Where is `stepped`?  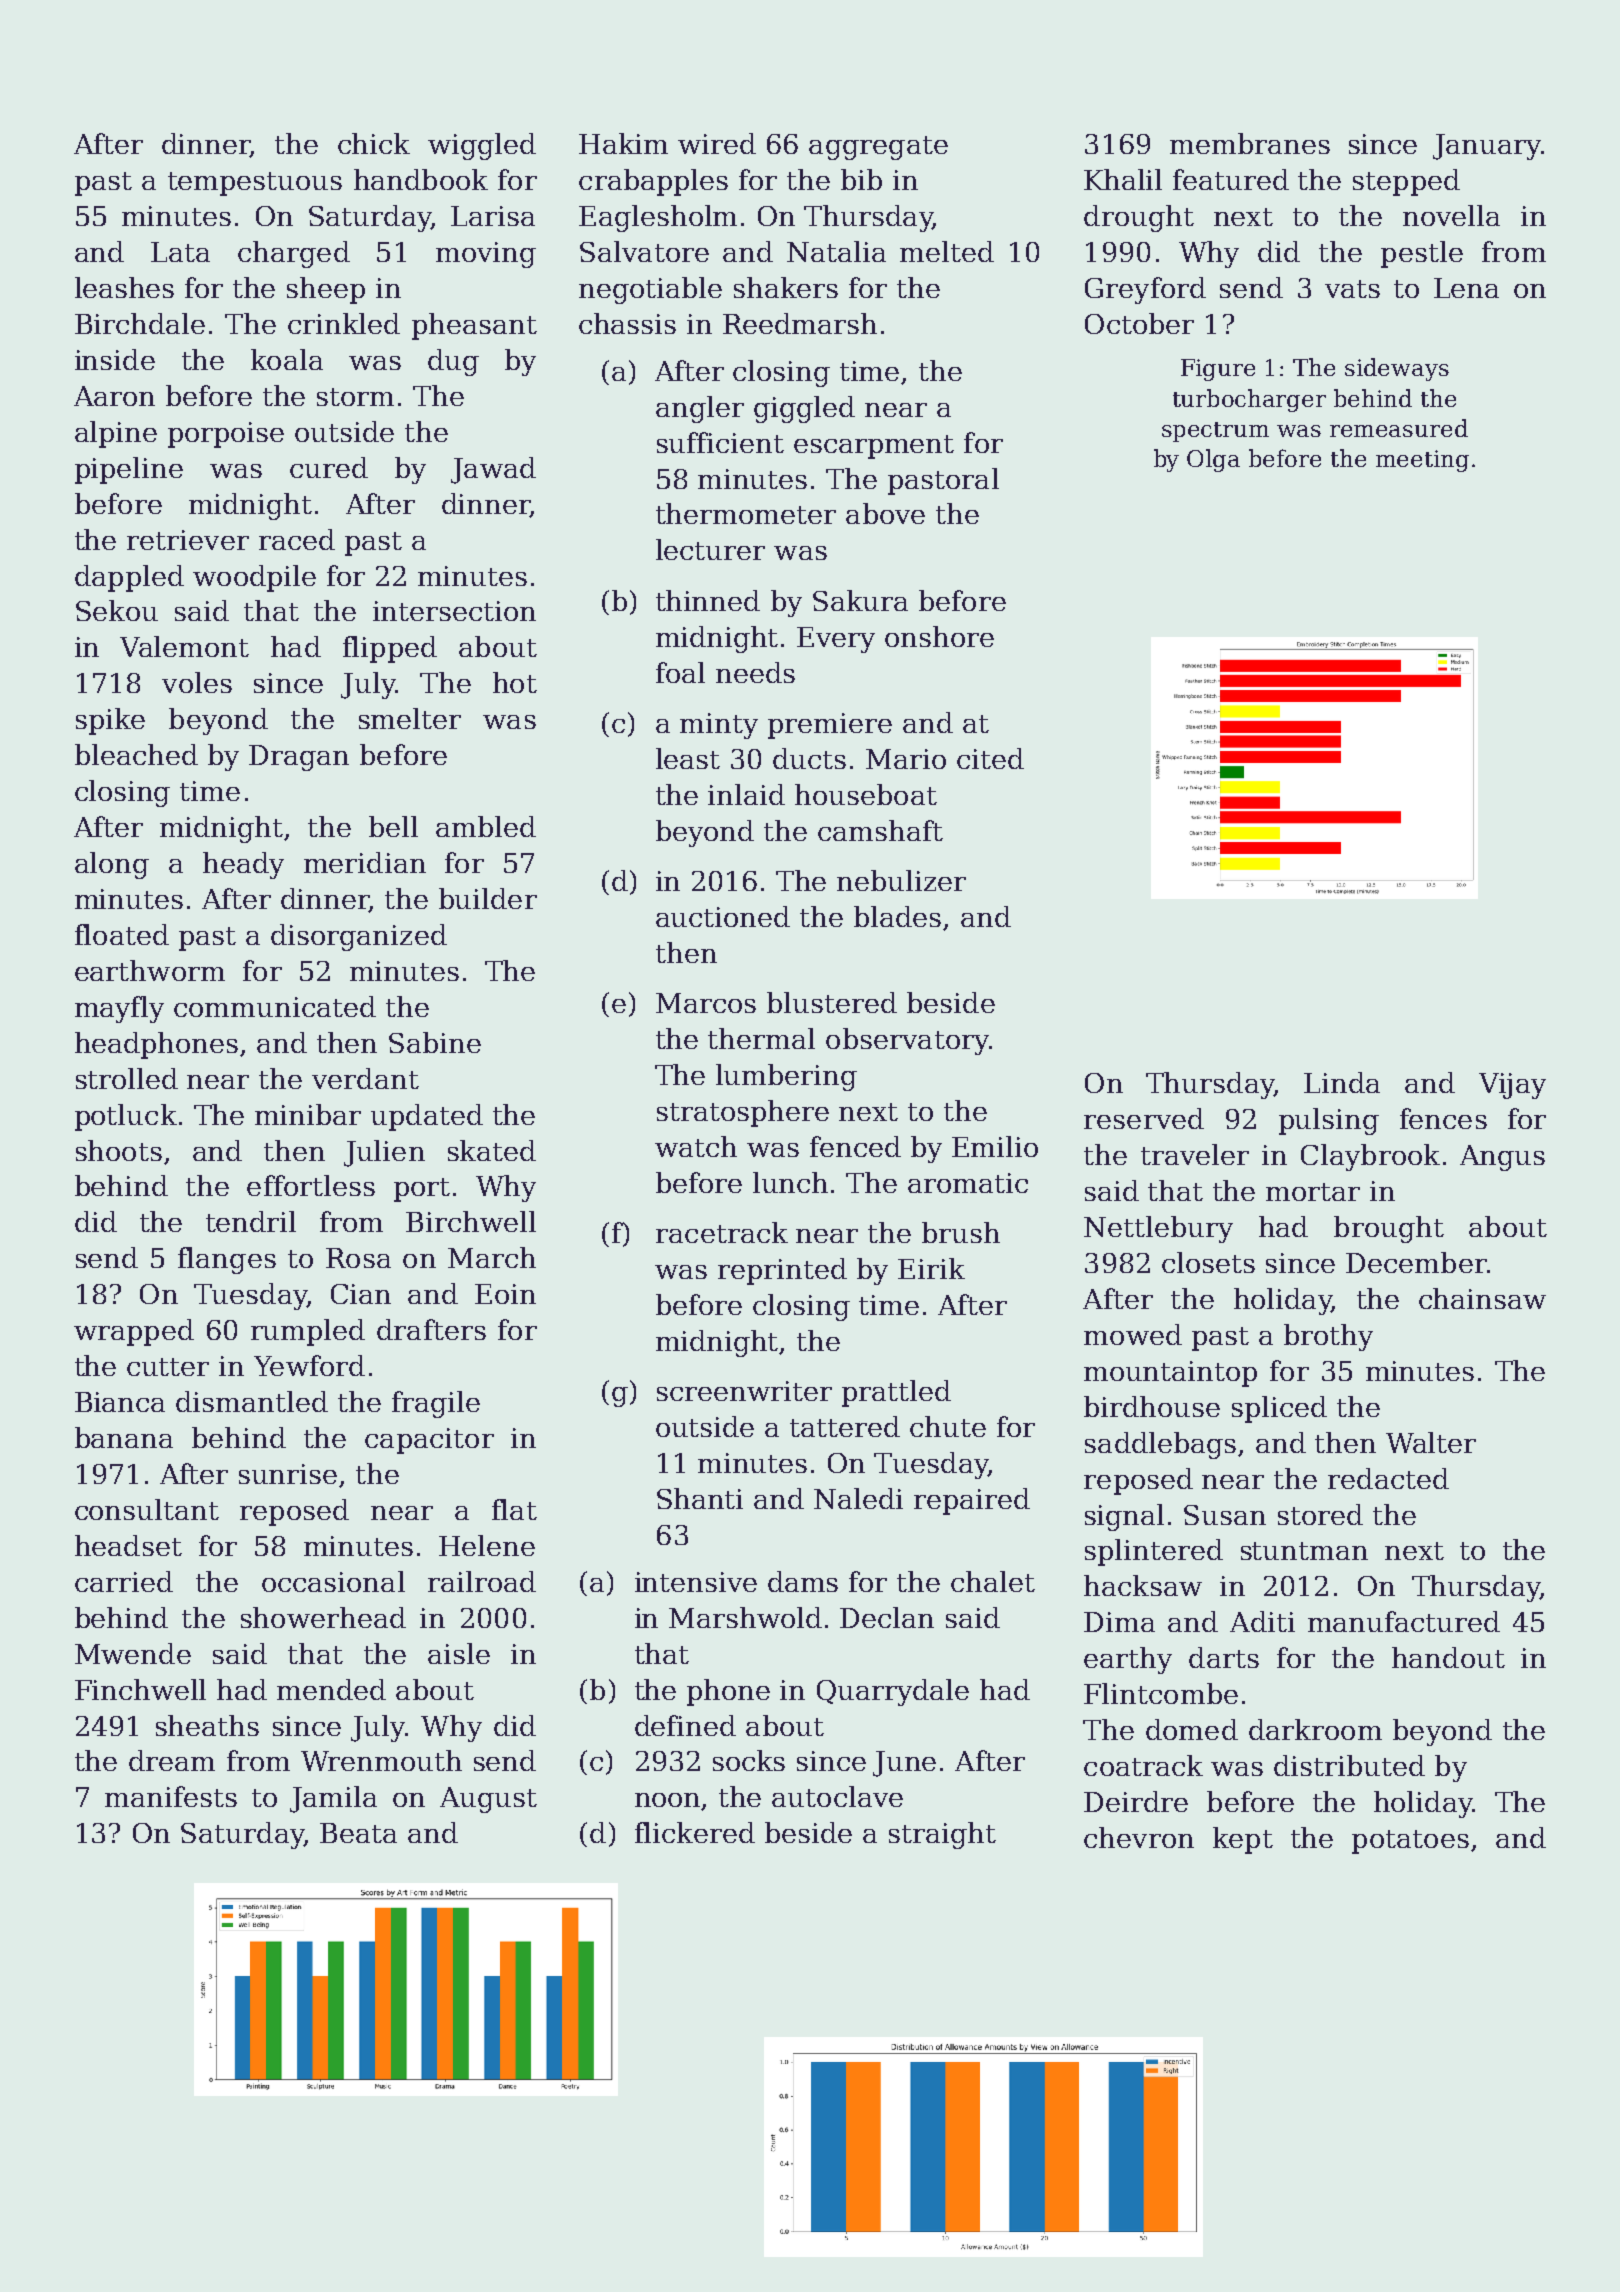
stepped is located at coordinates (1406, 182).
